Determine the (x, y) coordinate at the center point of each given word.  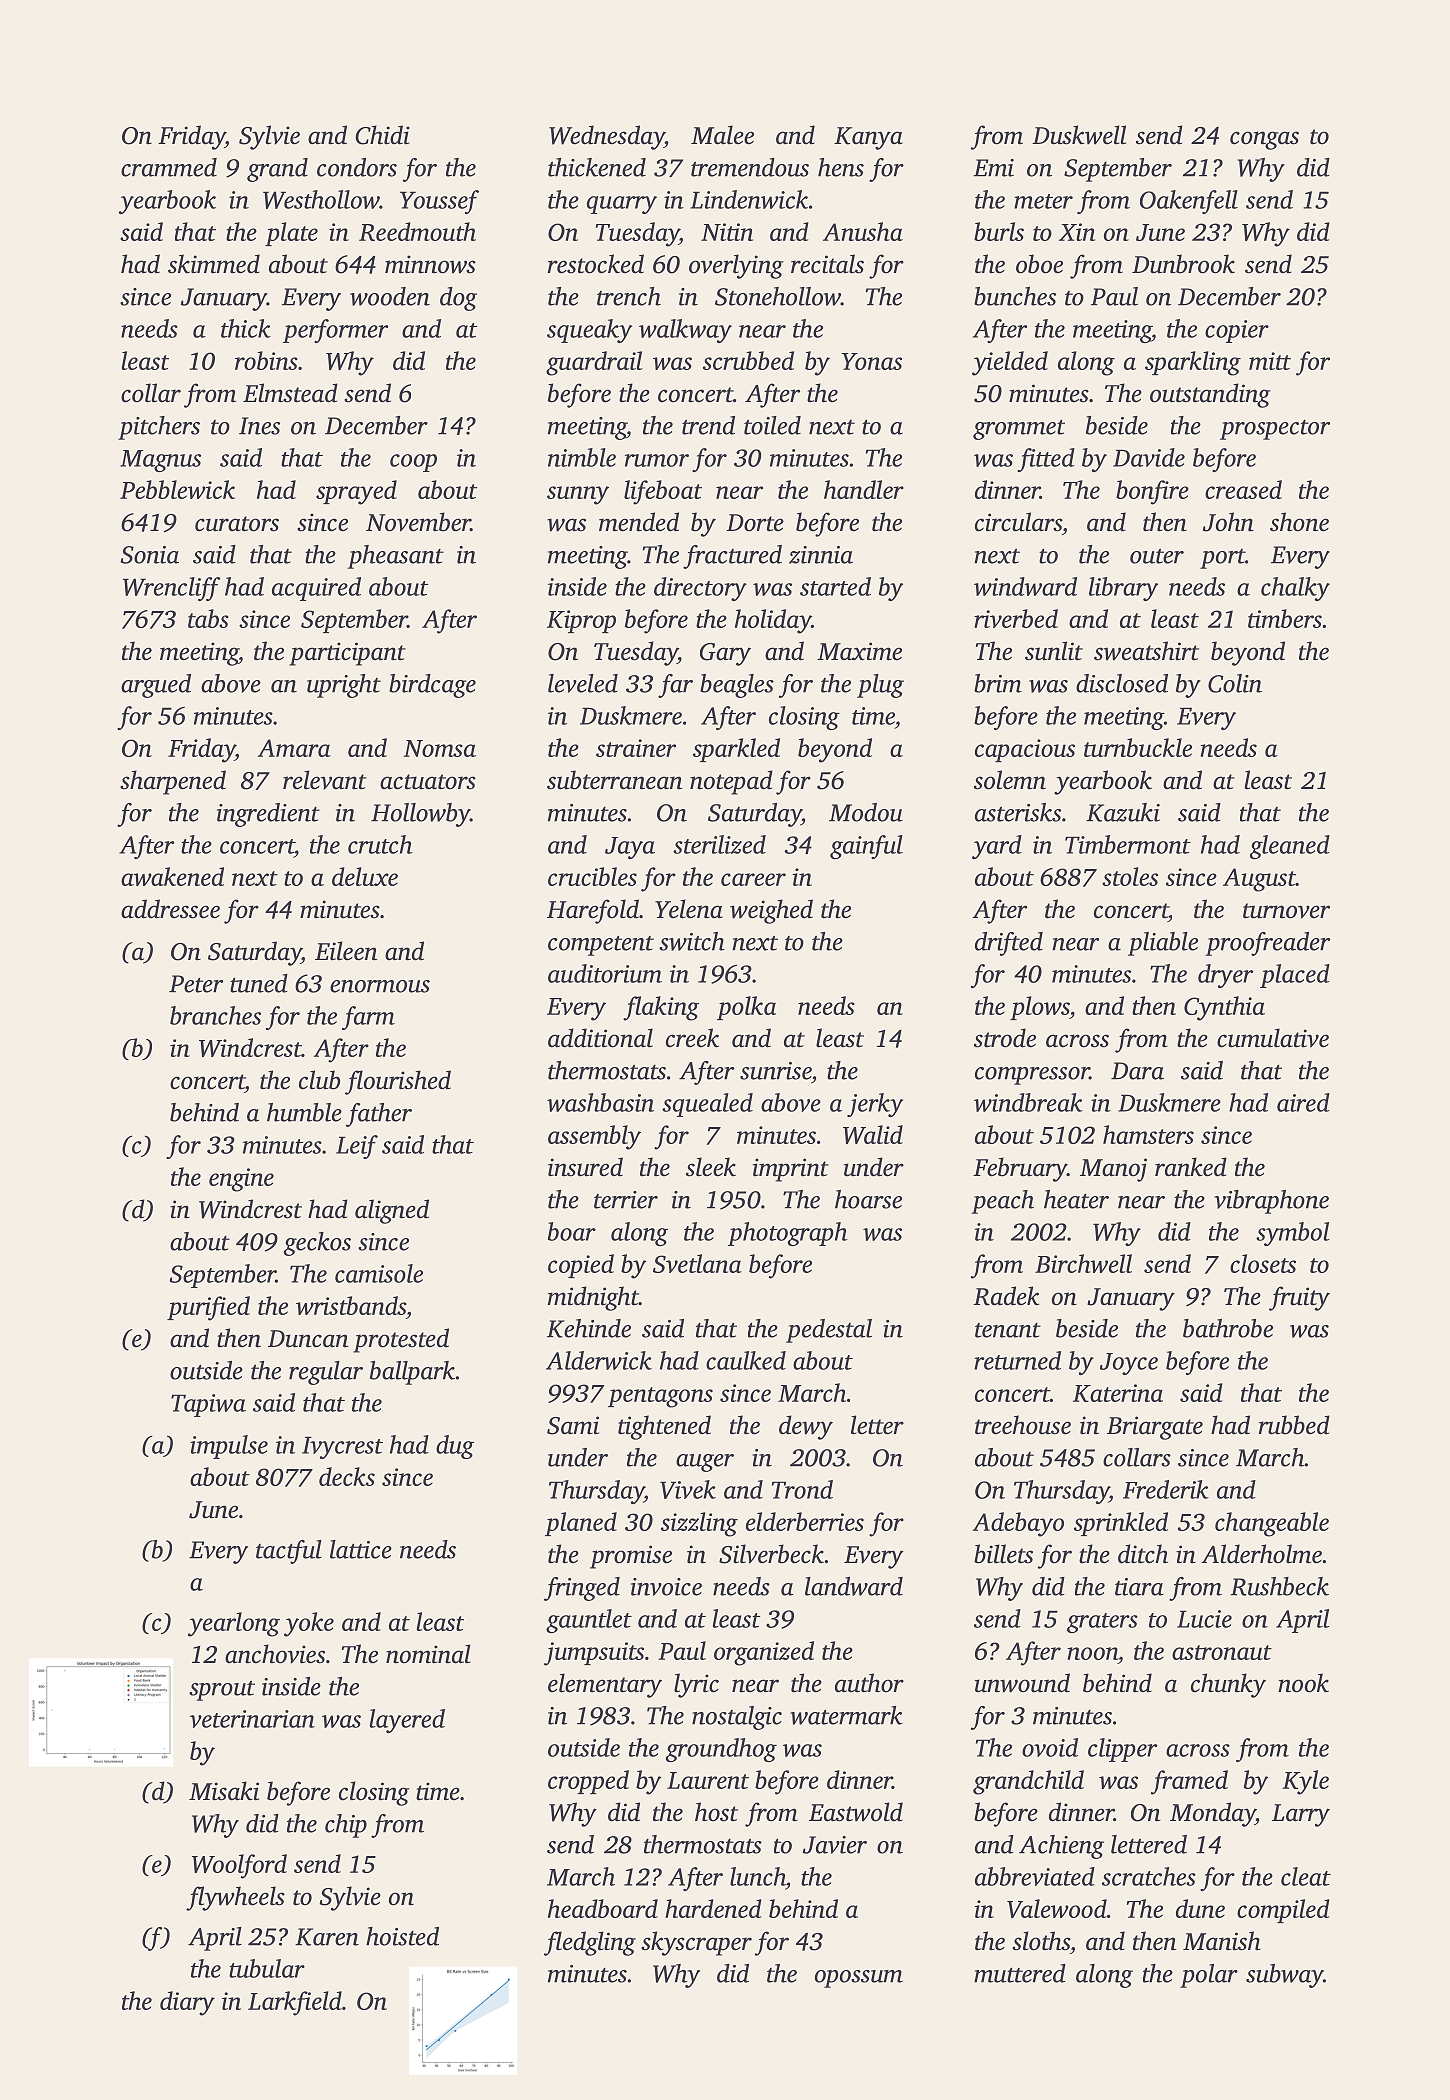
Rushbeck (1279, 1586)
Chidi (382, 135)
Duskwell (1079, 135)
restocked (596, 264)
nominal (428, 1654)
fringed (582, 1589)
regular (326, 1373)
